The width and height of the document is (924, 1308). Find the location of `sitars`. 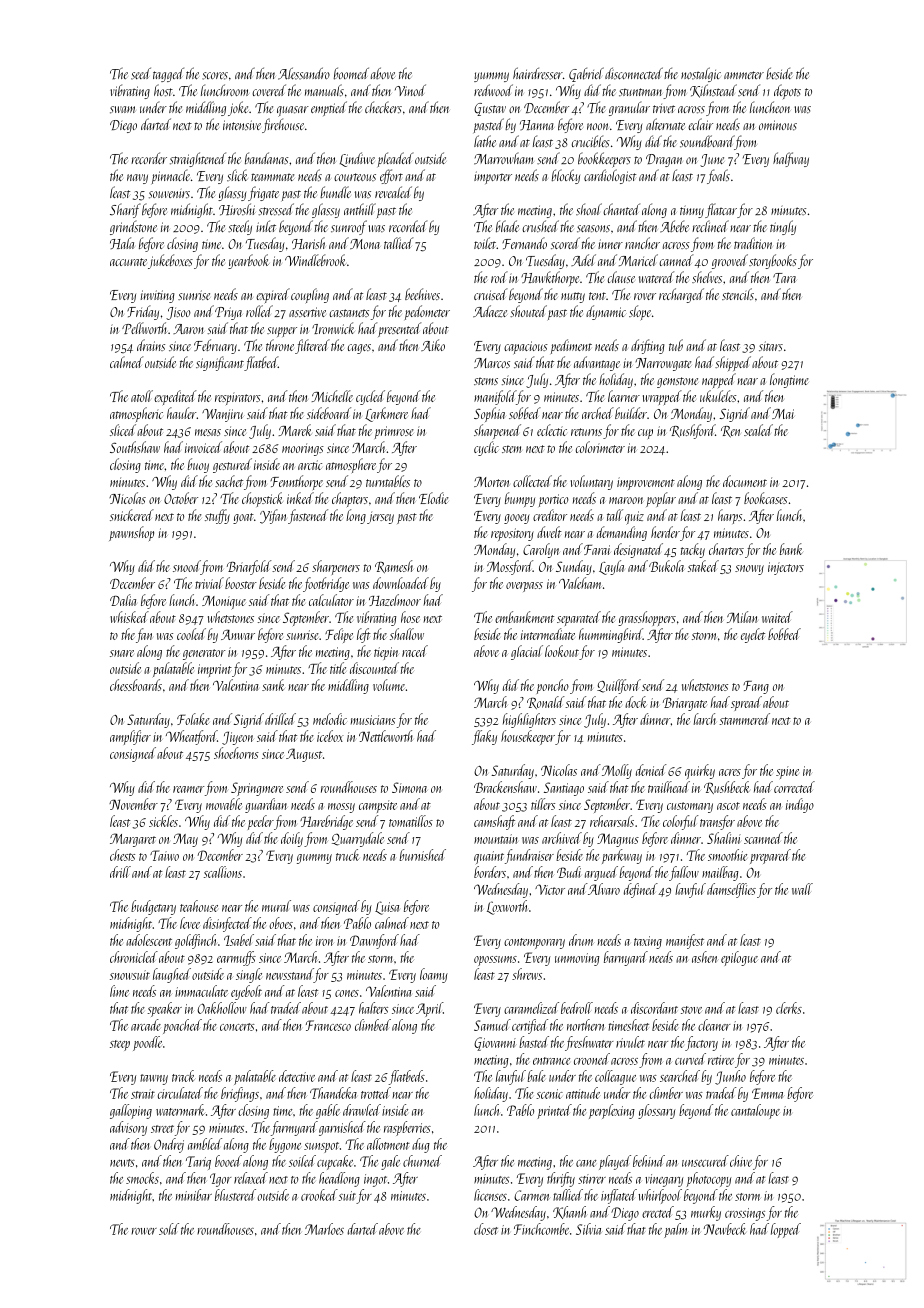

sitars is located at coordinates (771, 346).
